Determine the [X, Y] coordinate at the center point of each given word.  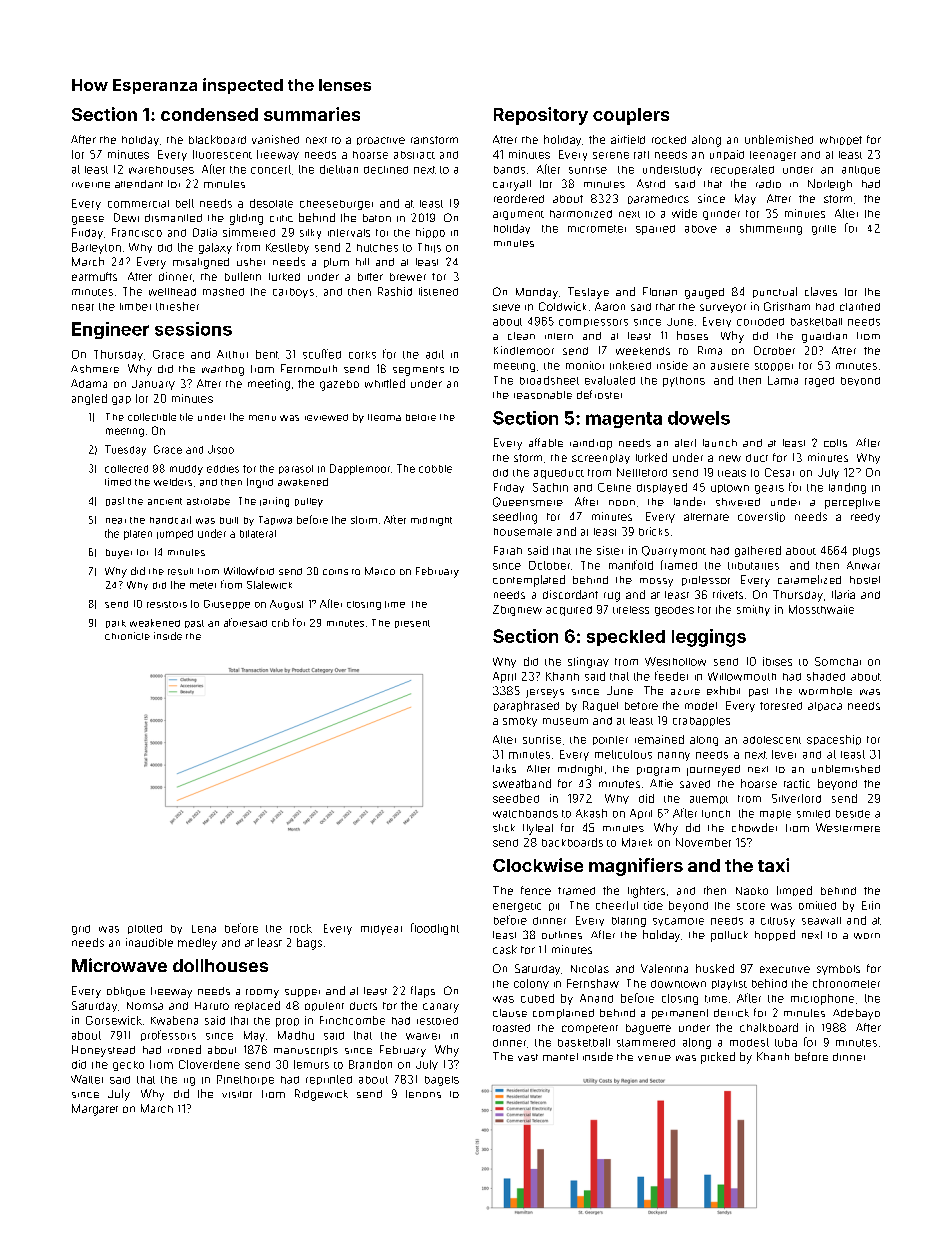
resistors [167, 604]
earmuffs [94, 276]
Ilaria [843, 594]
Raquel [600, 706]
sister [610, 550]
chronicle [127, 636]
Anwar [863, 565]
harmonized [581, 214]
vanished [275, 139]
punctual [775, 292]
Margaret [95, 1110]
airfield [628, 139]
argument [518, 215]
